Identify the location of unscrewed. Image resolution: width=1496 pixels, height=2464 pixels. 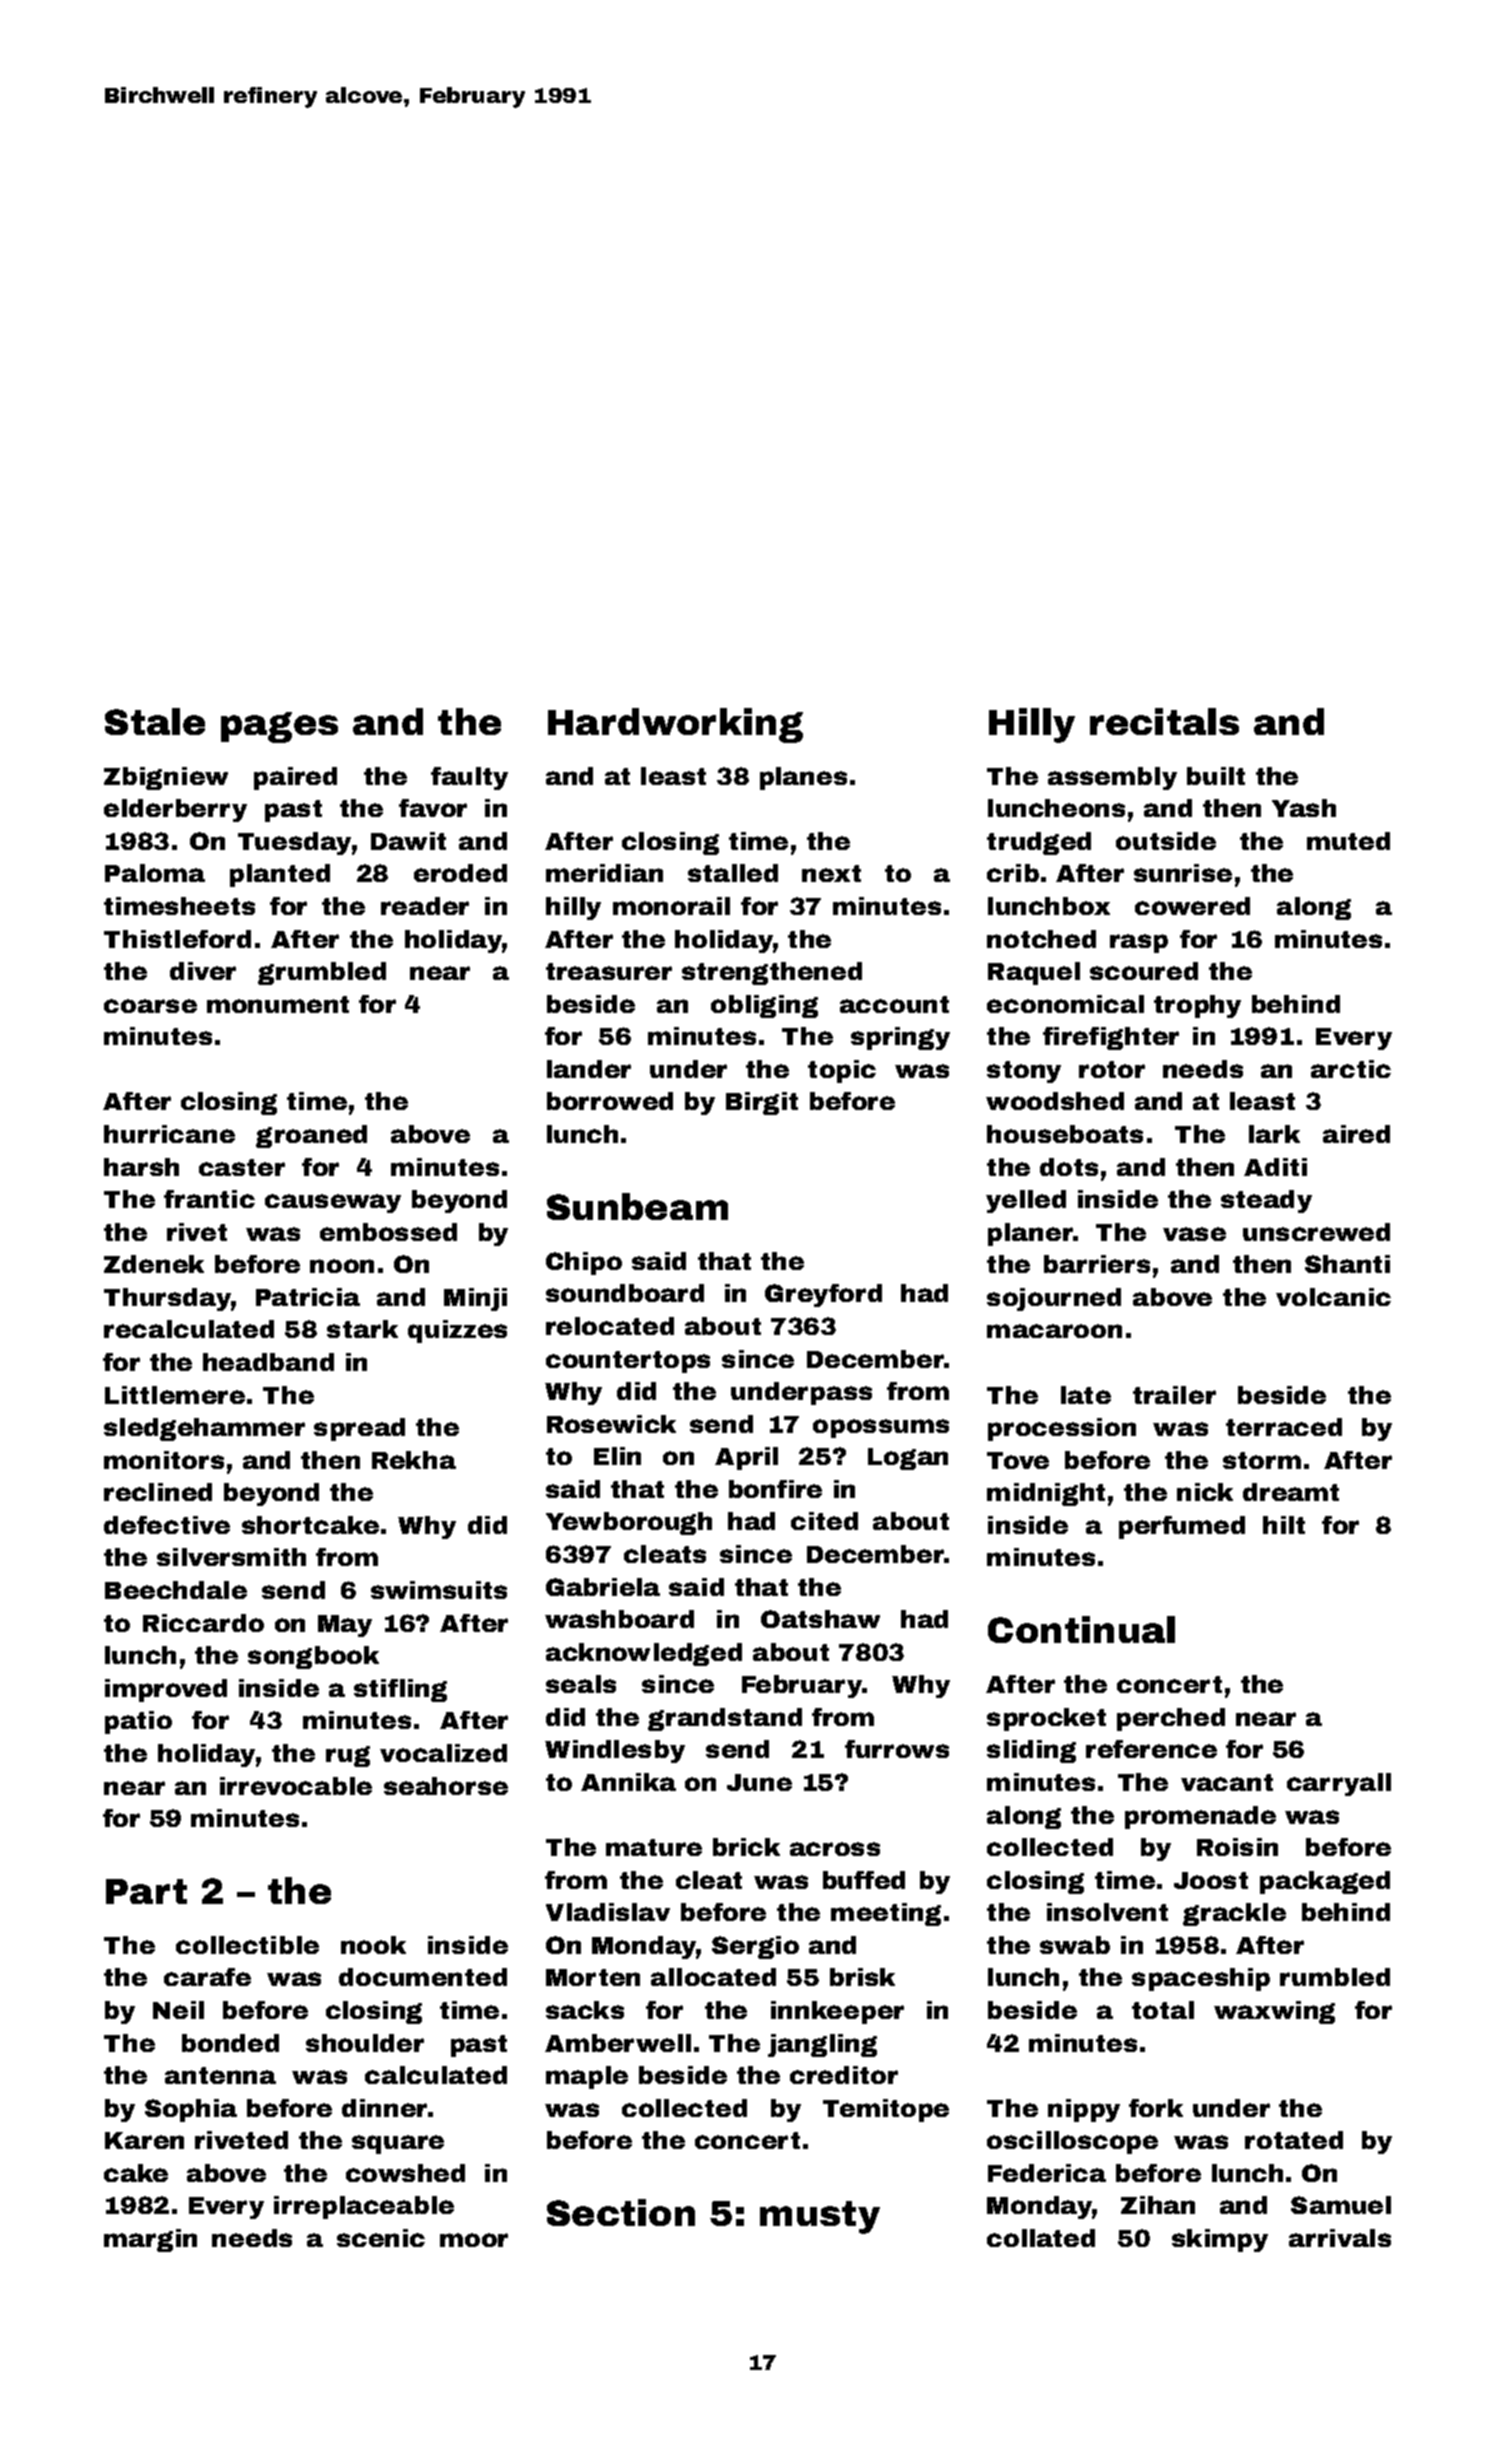
(1316, 1232).
